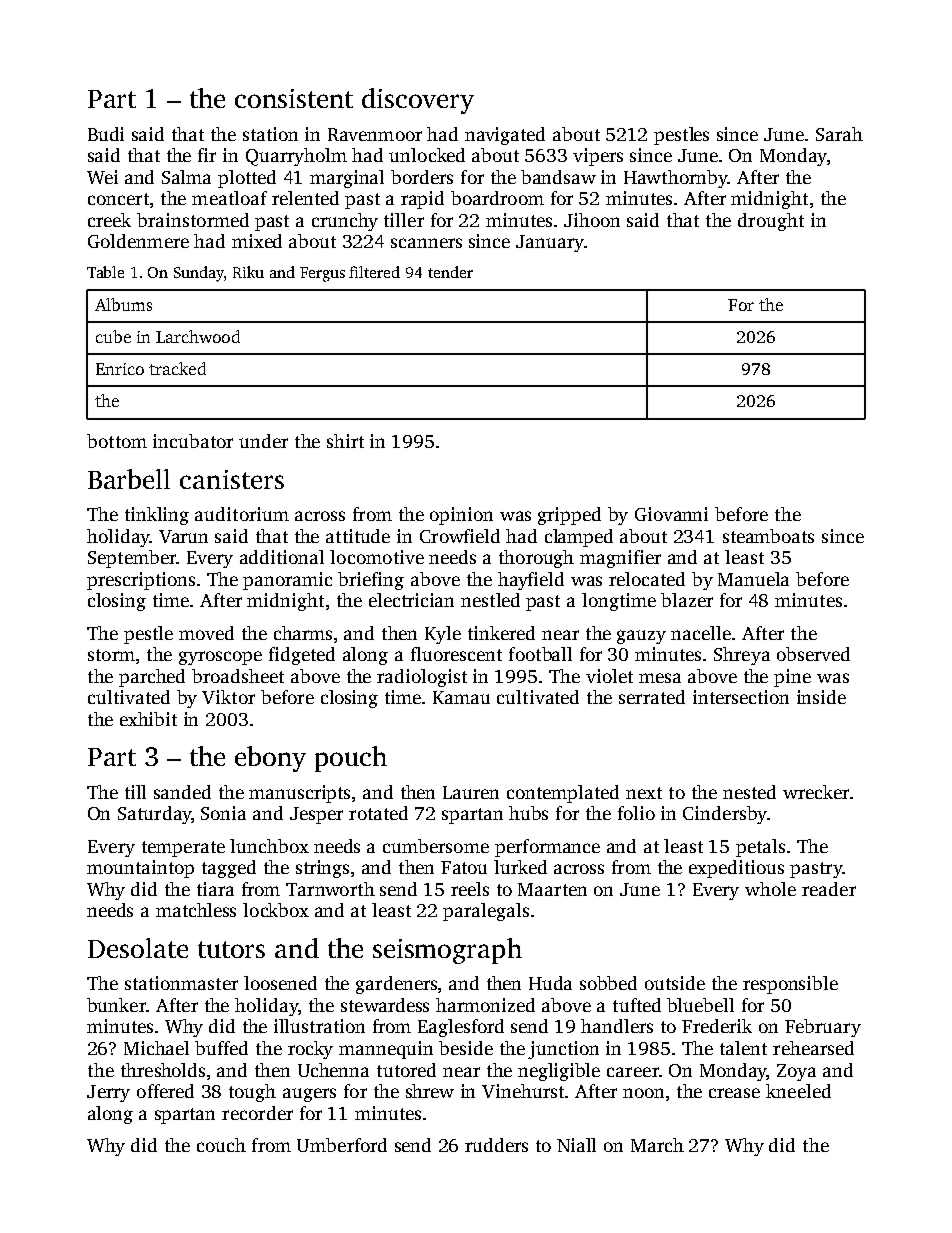 This page has height=1233, width=952. Describe the element at coordinates (263, 441) in the page. I see `under` at that location.
